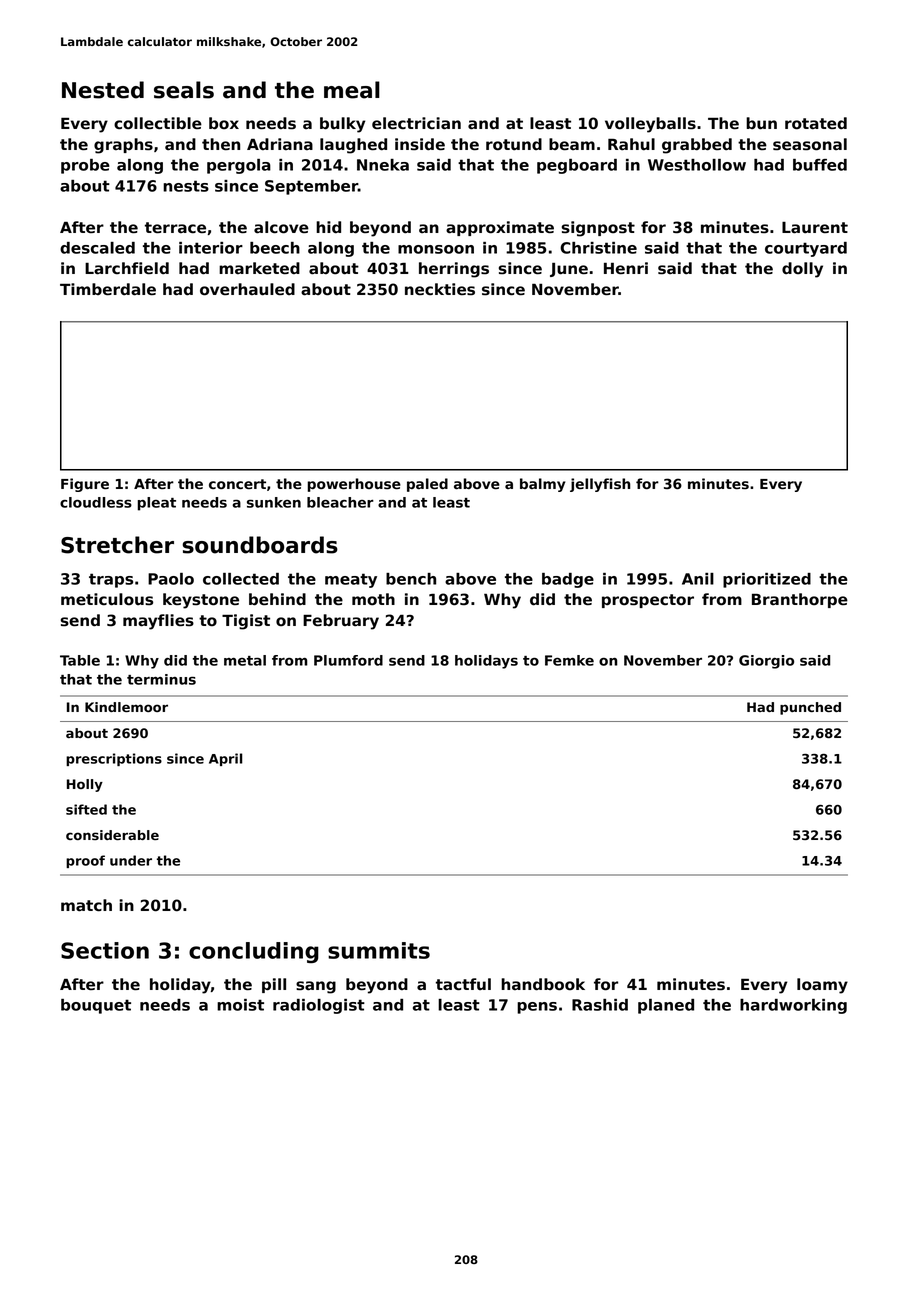 This screenshot has width=908, height=1316. I want to click on Femke, so click(569, 660).
